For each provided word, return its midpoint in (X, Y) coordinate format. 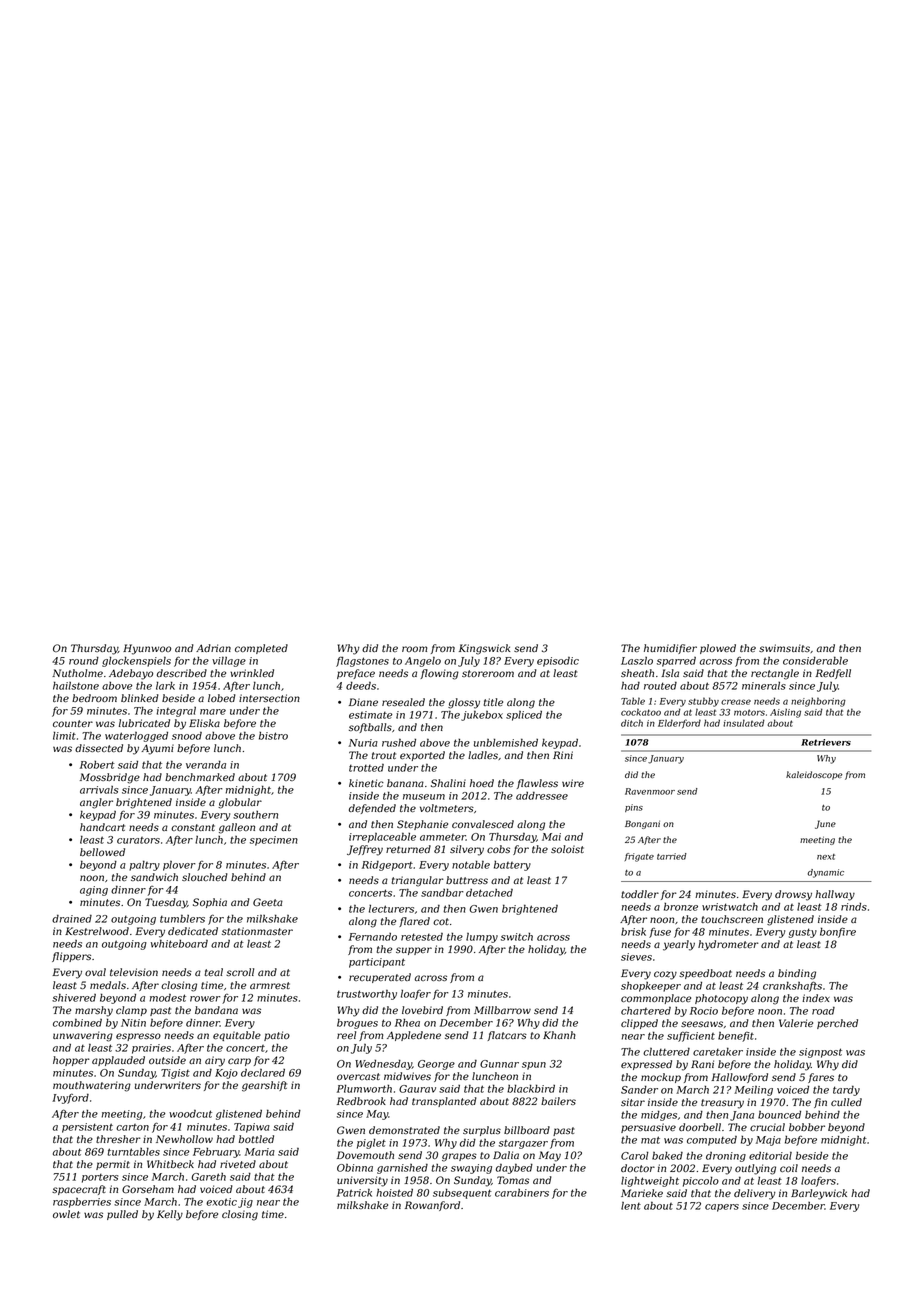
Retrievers (826, 742)
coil (789, 1168)
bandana (216, 1010)
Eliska (204, 723)
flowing (439, 674)
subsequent (462, 1193)
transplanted (444, 1102)
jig (245, 1203)
